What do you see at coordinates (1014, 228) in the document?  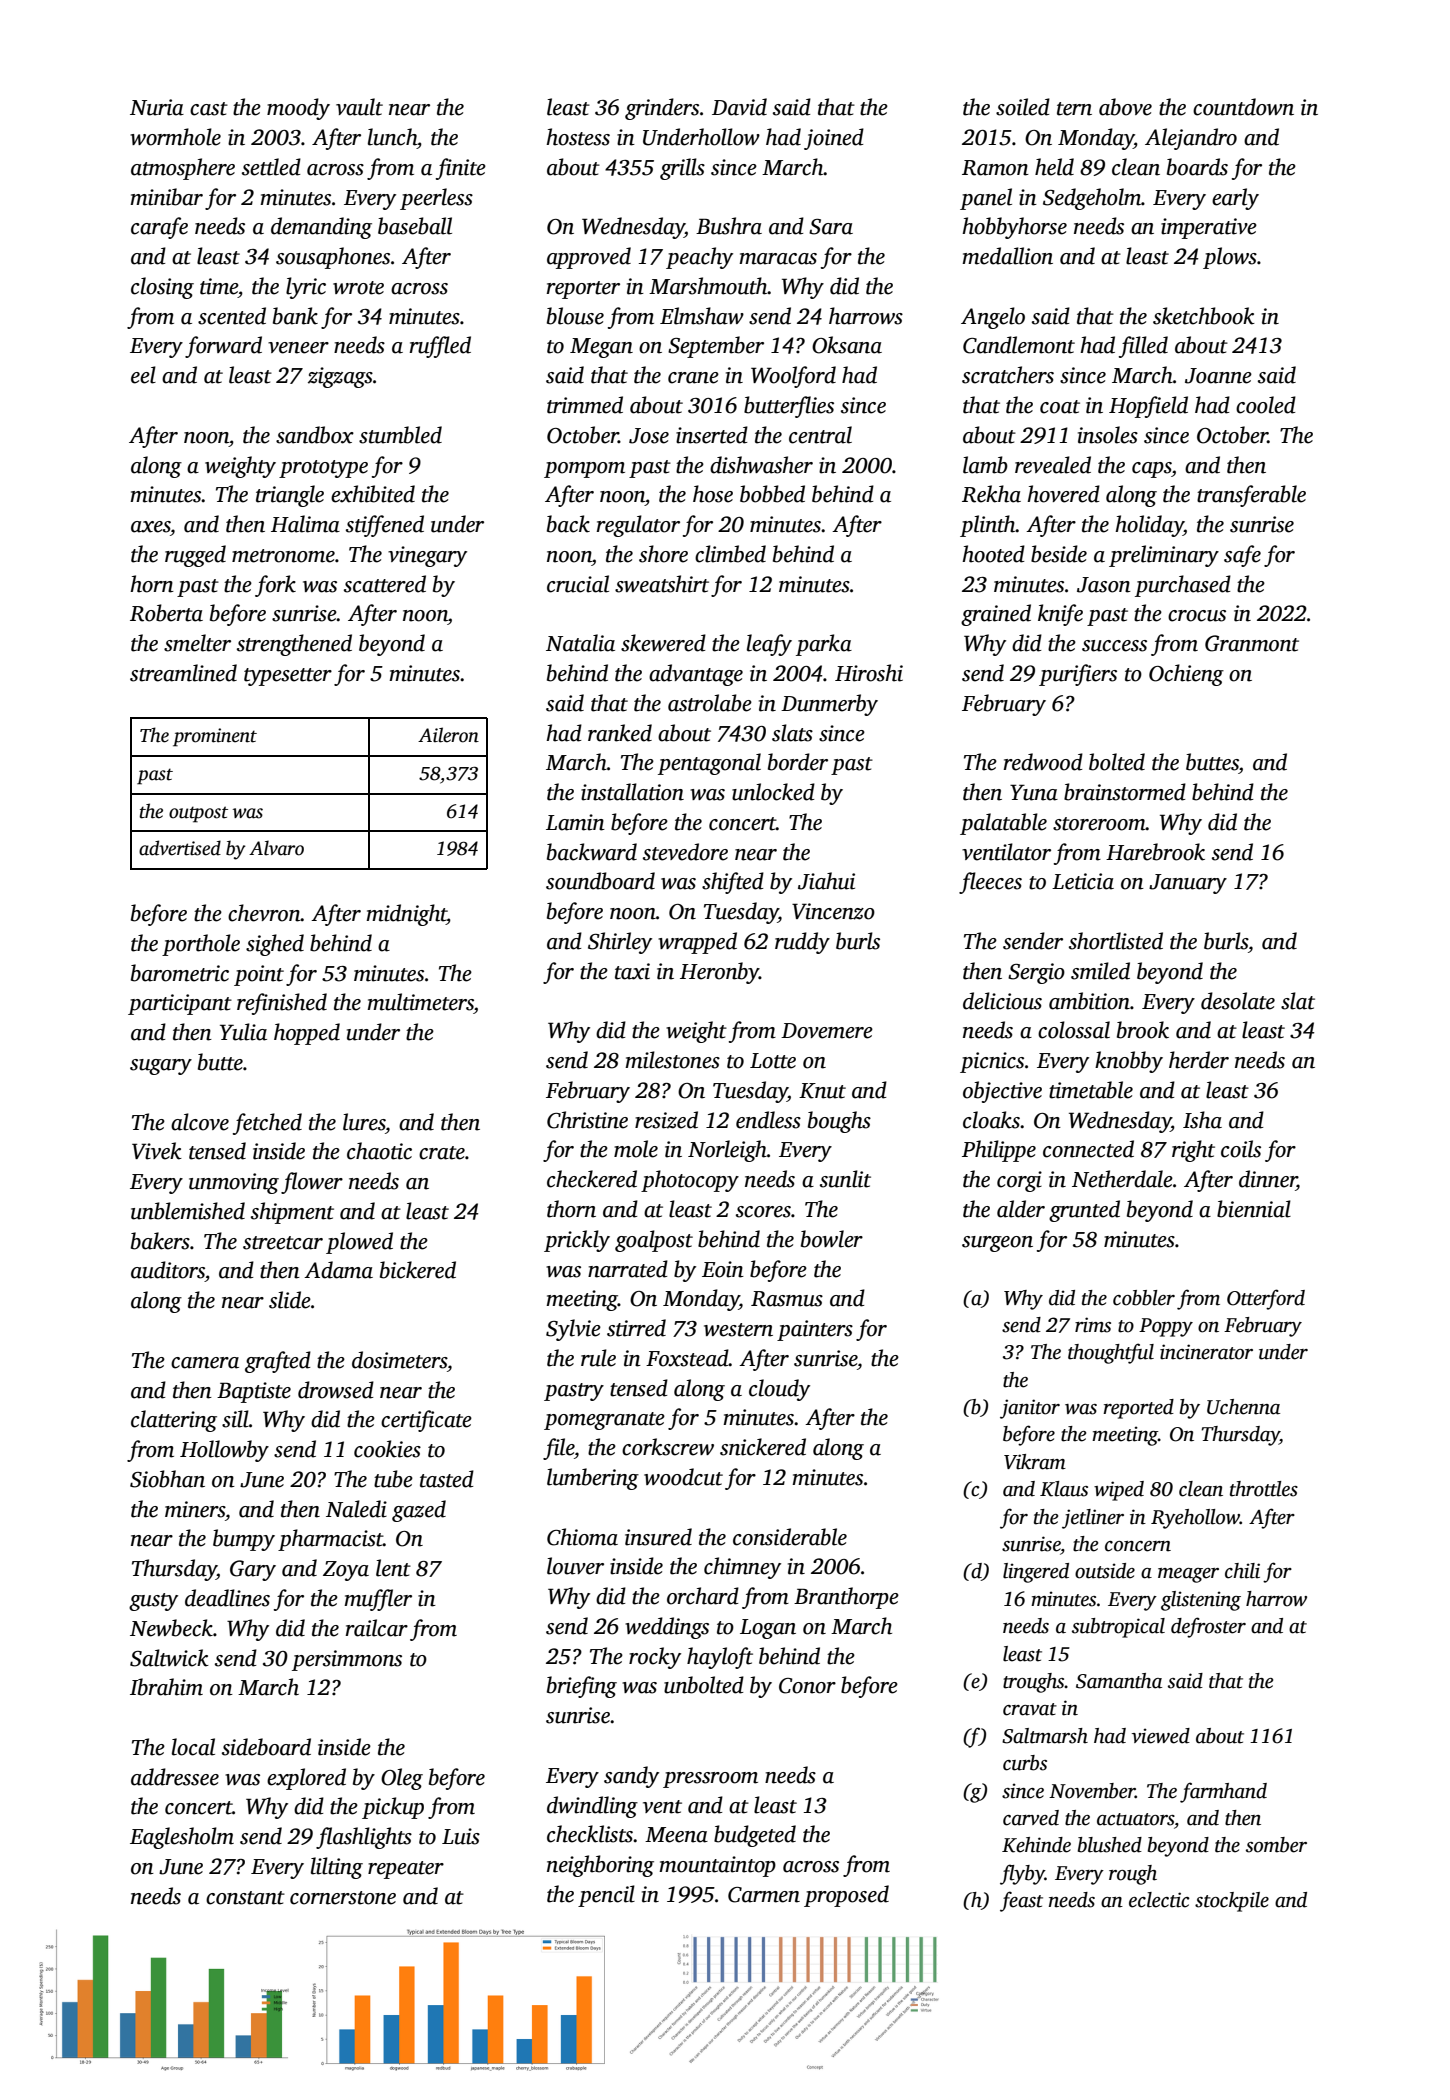 I see `hobbyhorse` at bounding box center [1014, 228].
